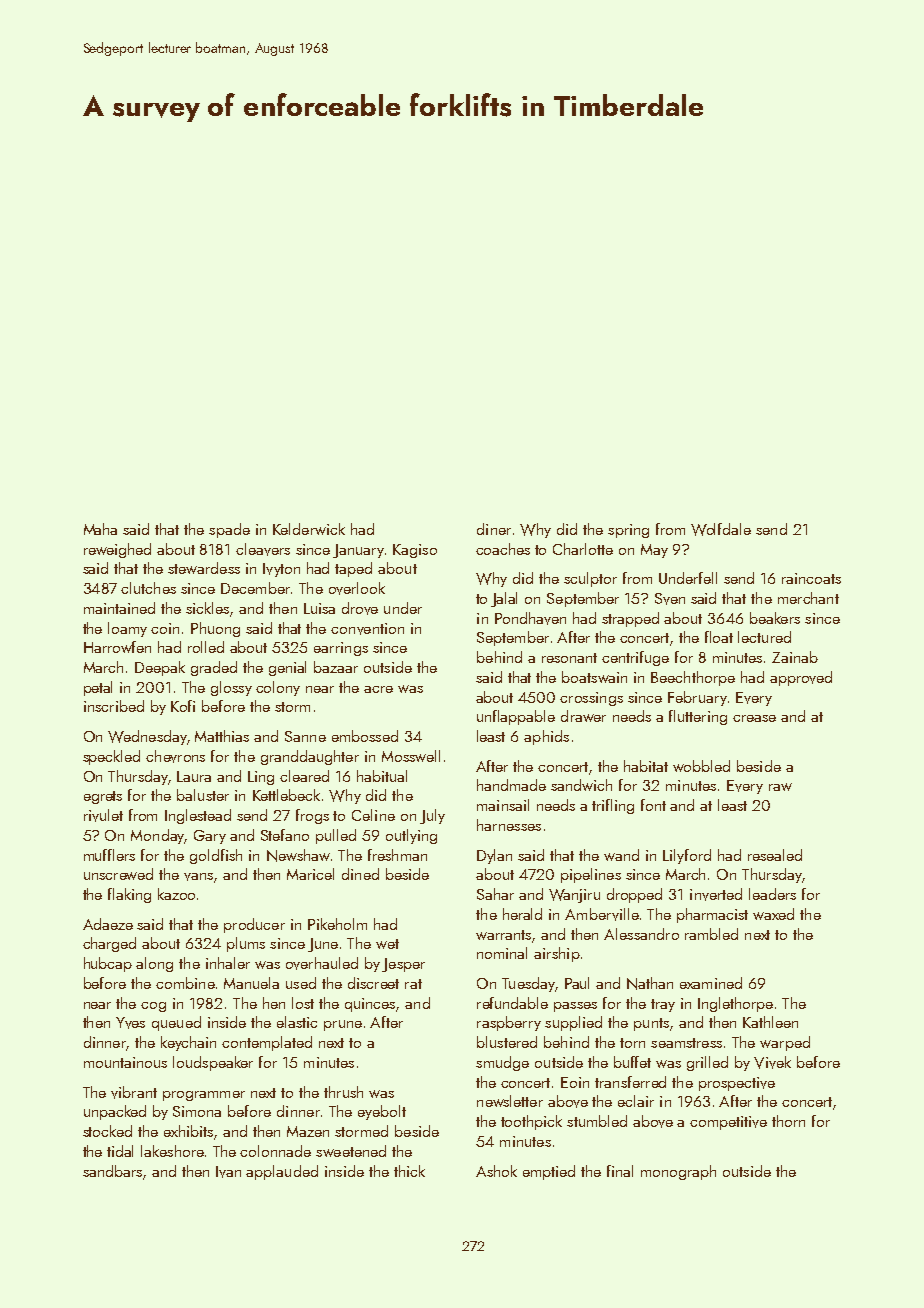  Describe the element at coordinates (494, 529) in the screenshot. I see `diner` at that location.
